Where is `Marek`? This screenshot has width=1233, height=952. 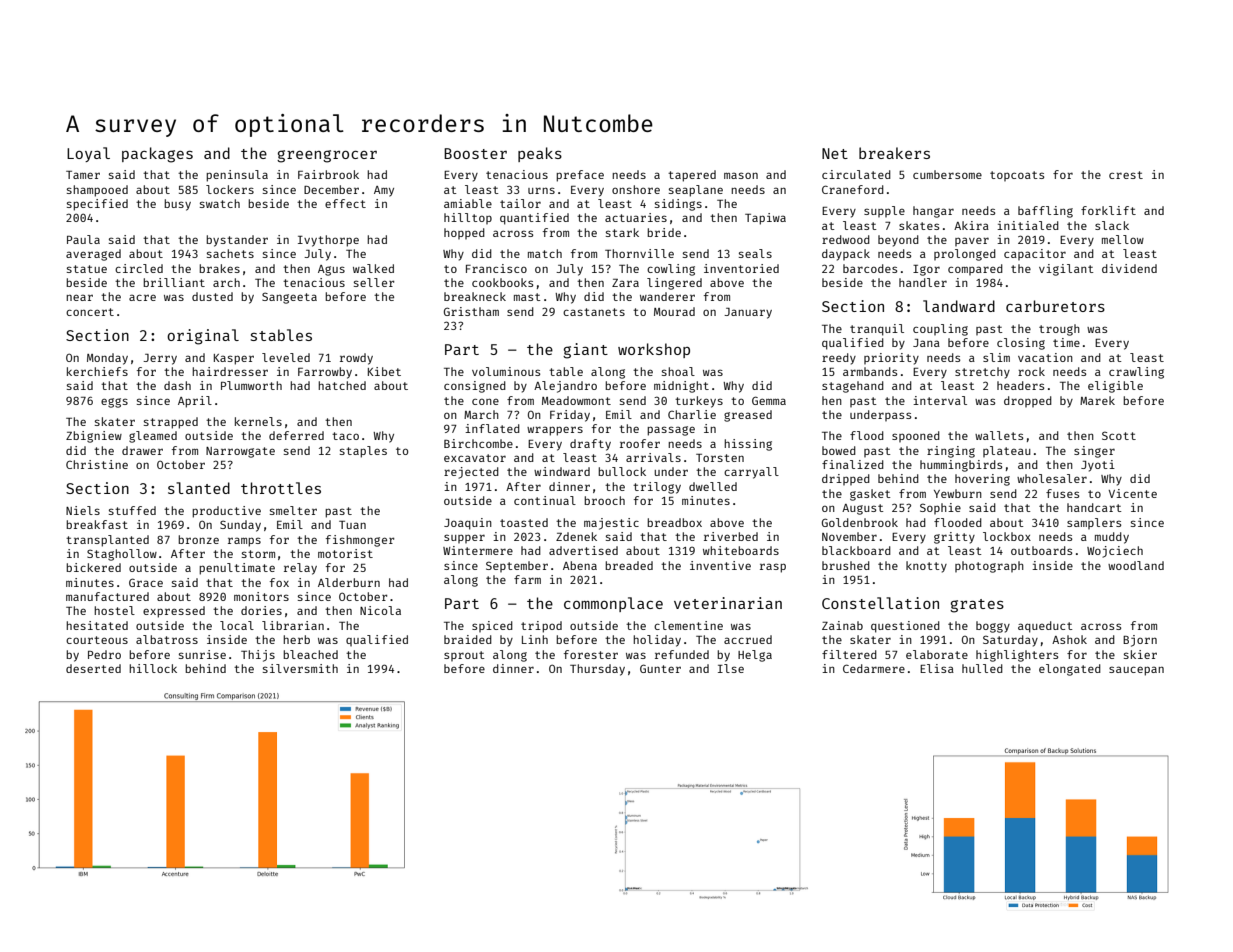
Marek is located at coordinates (1097, 400).
